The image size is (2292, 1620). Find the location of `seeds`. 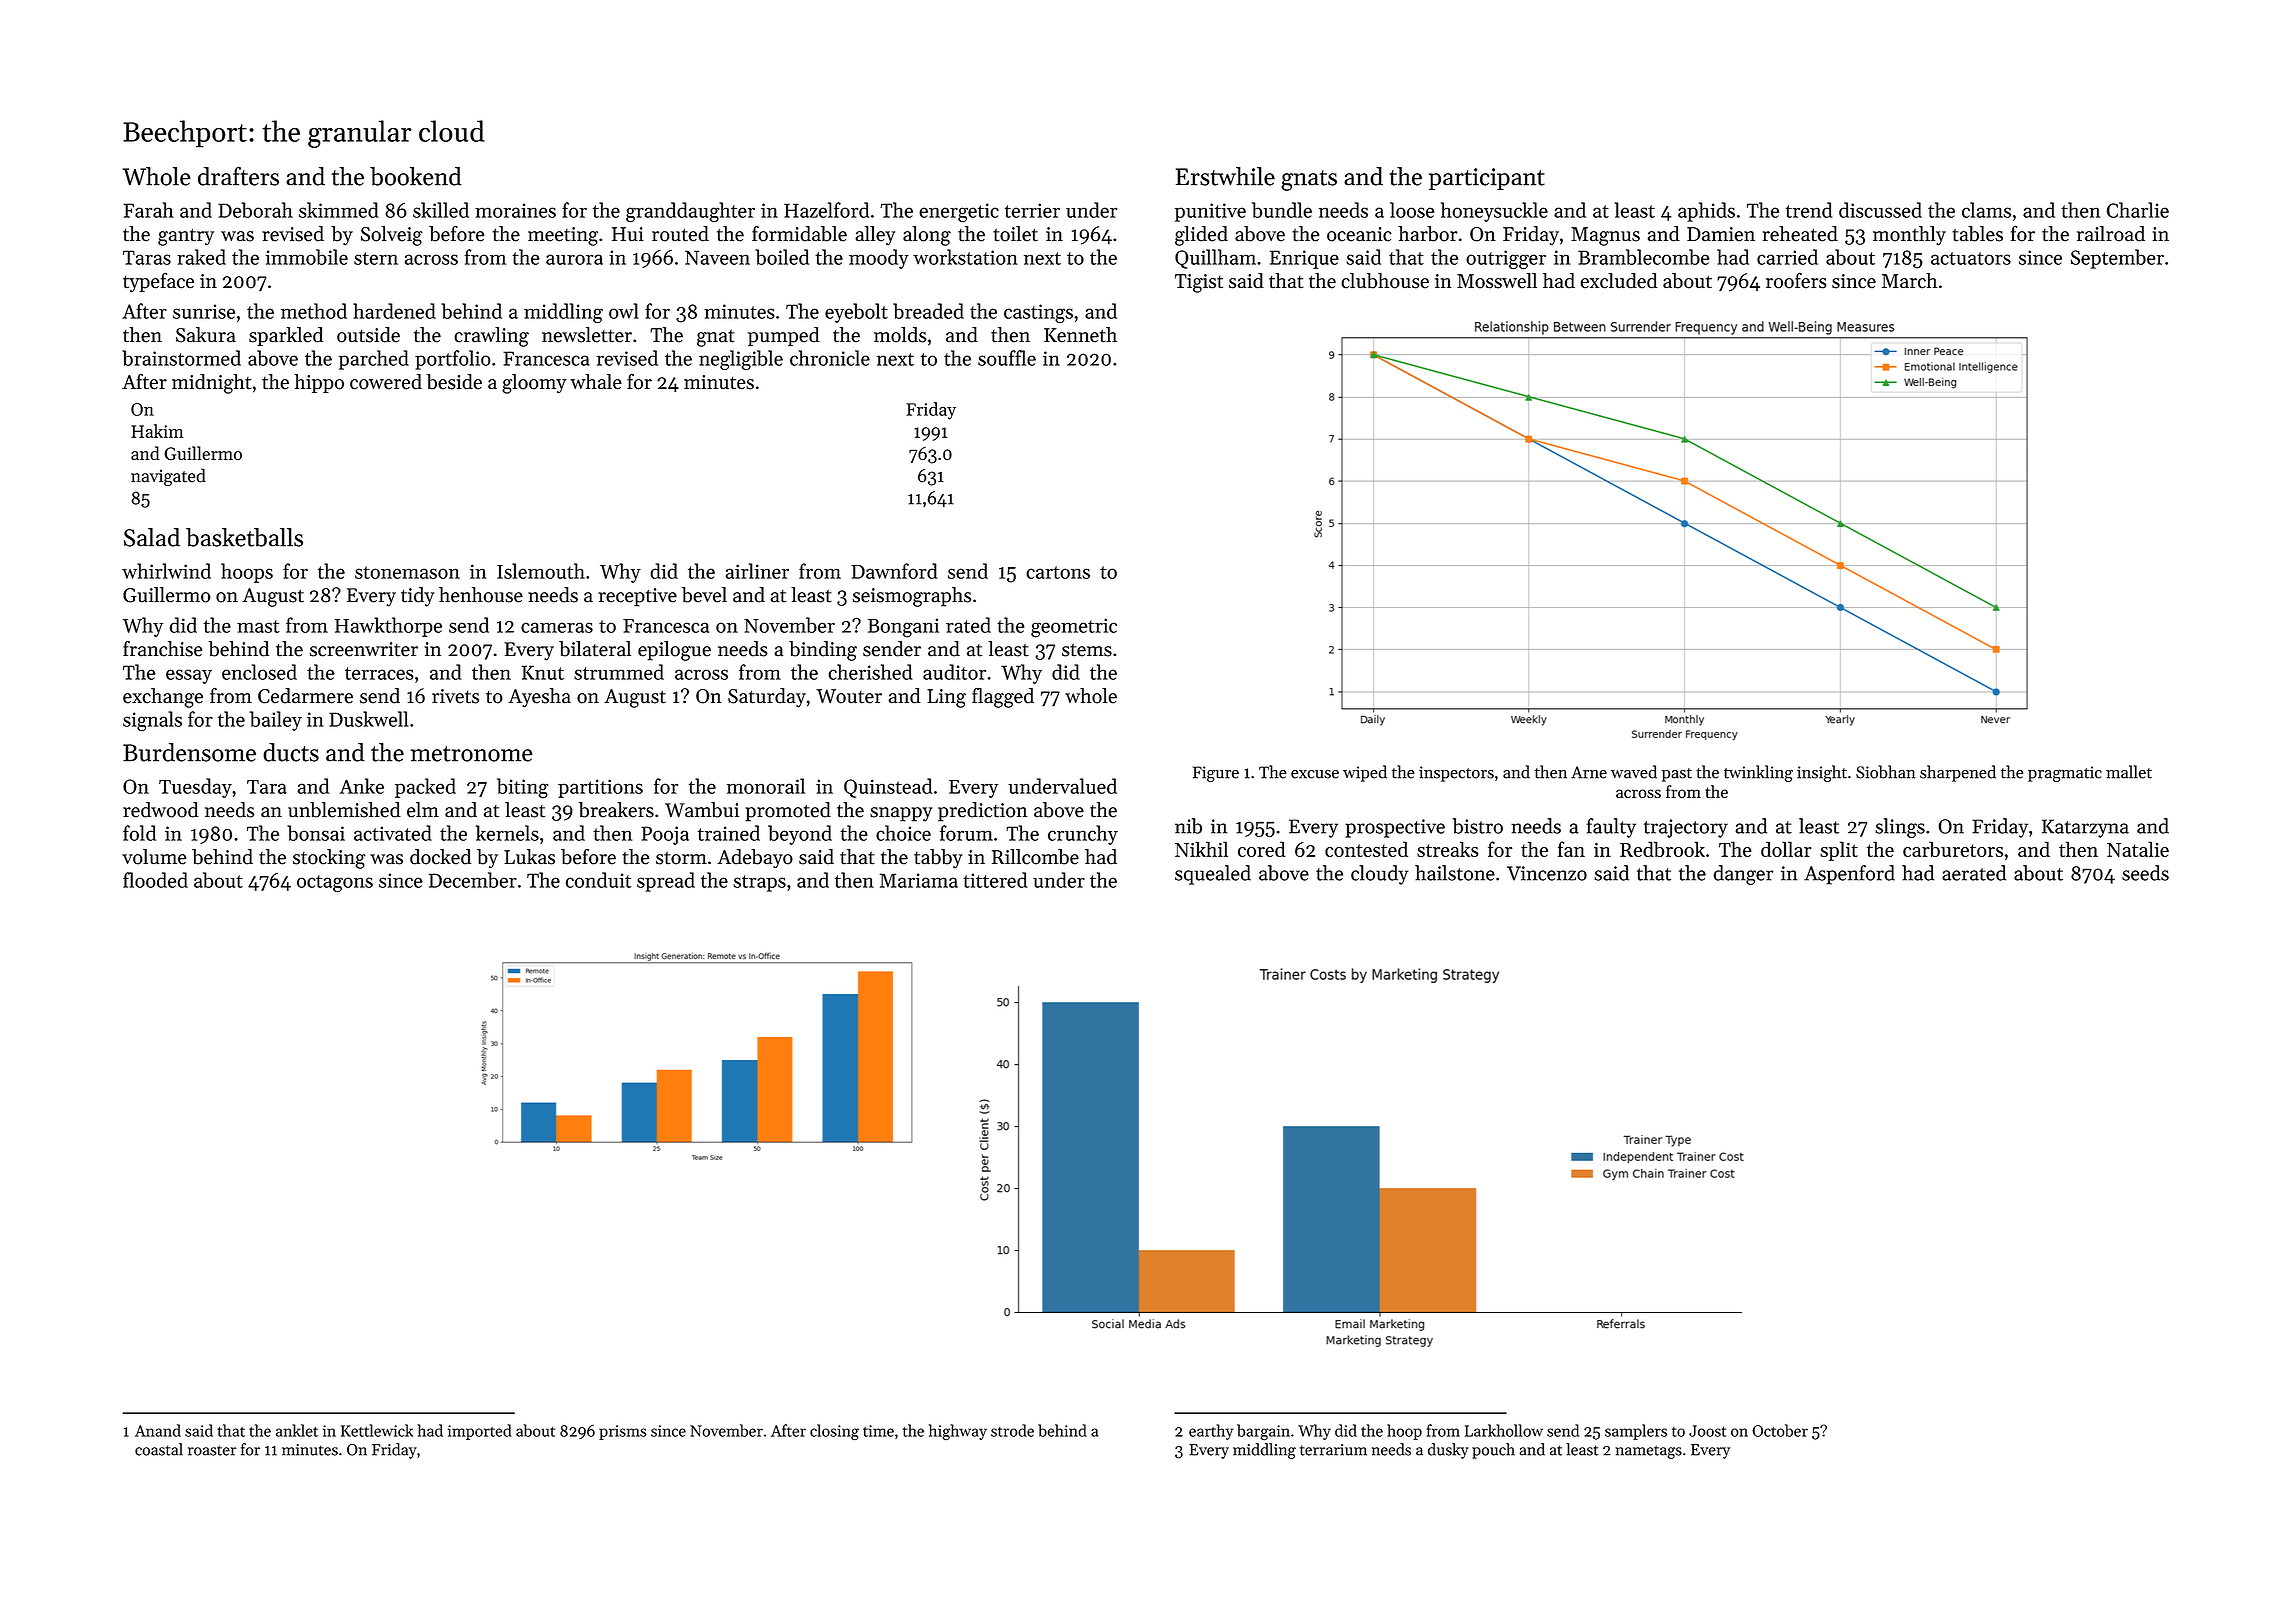

seeds is located at coordinates (2145, 873).
